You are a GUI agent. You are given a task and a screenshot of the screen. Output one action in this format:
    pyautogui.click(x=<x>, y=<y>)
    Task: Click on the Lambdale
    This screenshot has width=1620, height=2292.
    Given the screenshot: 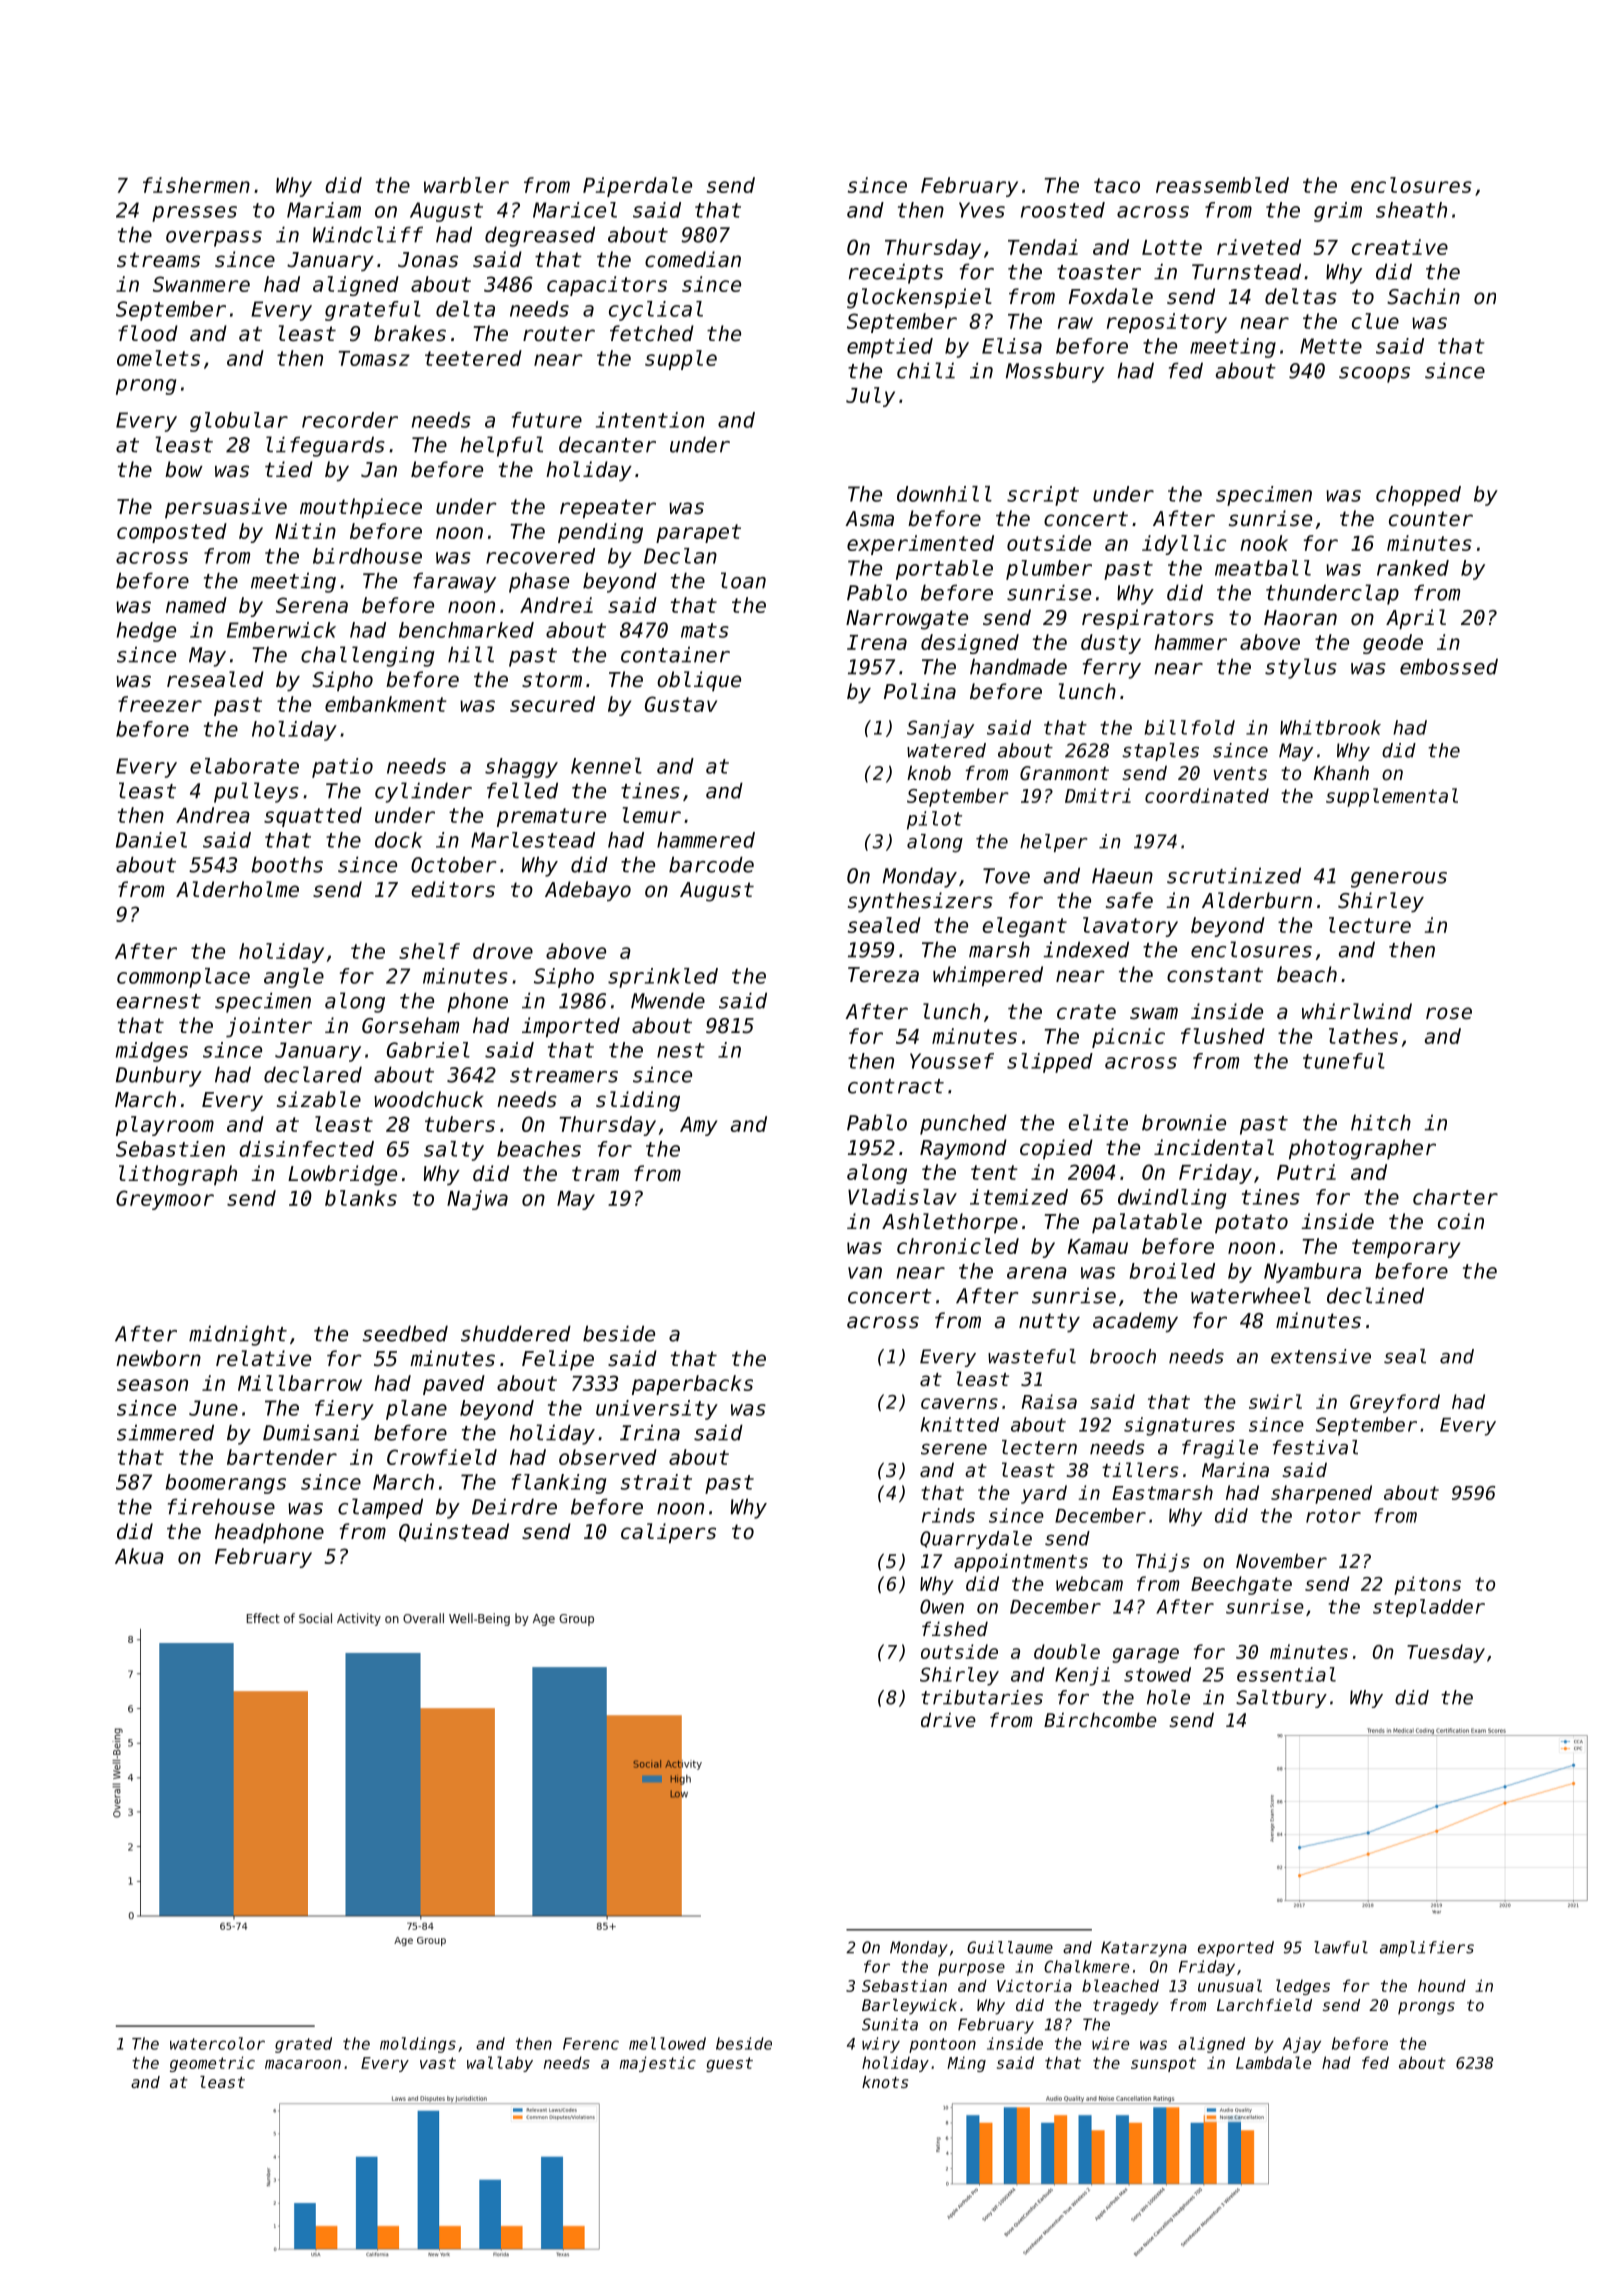 What is the action you would take?
    pyautogui.click(x=1273, y=2062)
